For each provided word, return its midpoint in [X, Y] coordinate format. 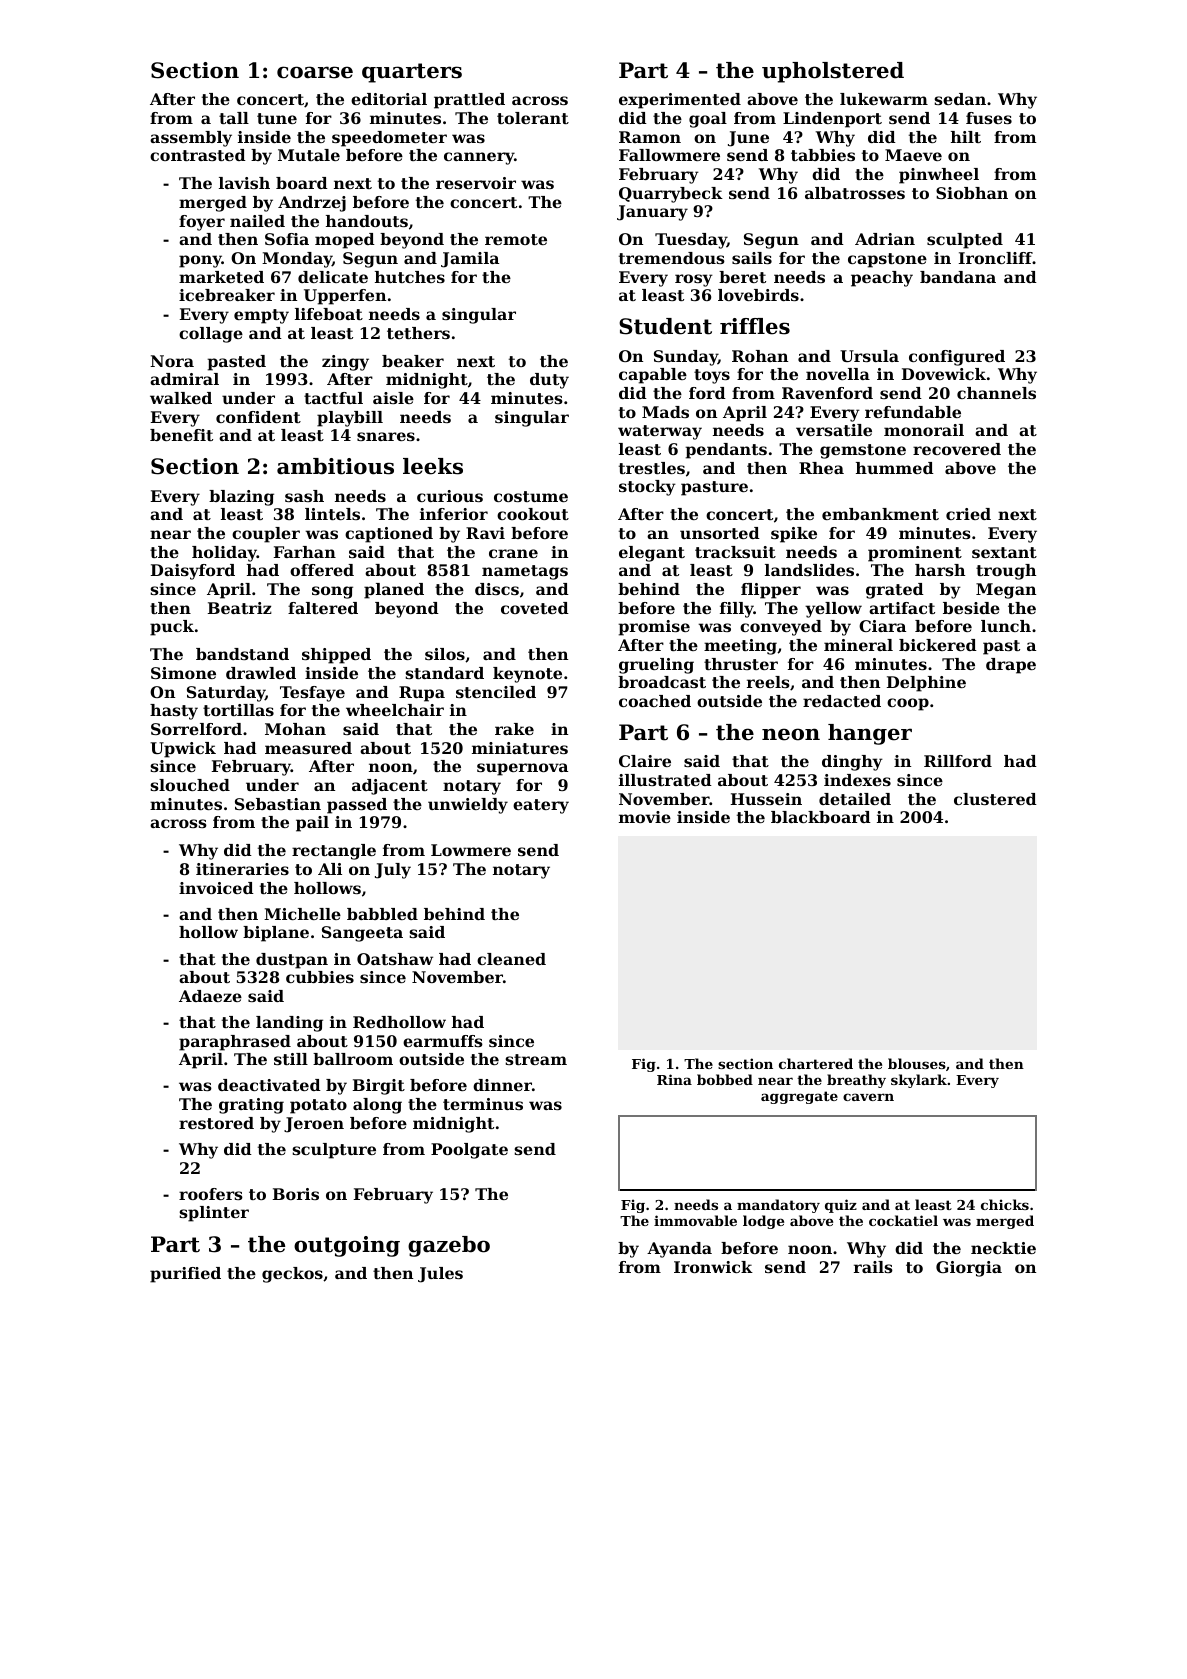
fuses [989, 118]
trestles [652, 468]
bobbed [725, 1079]
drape [1011, 666]
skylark [919, 1081]
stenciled [496, 692]
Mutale [309, 155]
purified [185, 1275]
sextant [1004, 552]
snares [386, 436]
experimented [680, 101]
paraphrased [235, 1043]
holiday [224, 554]
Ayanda [679, 1250]
